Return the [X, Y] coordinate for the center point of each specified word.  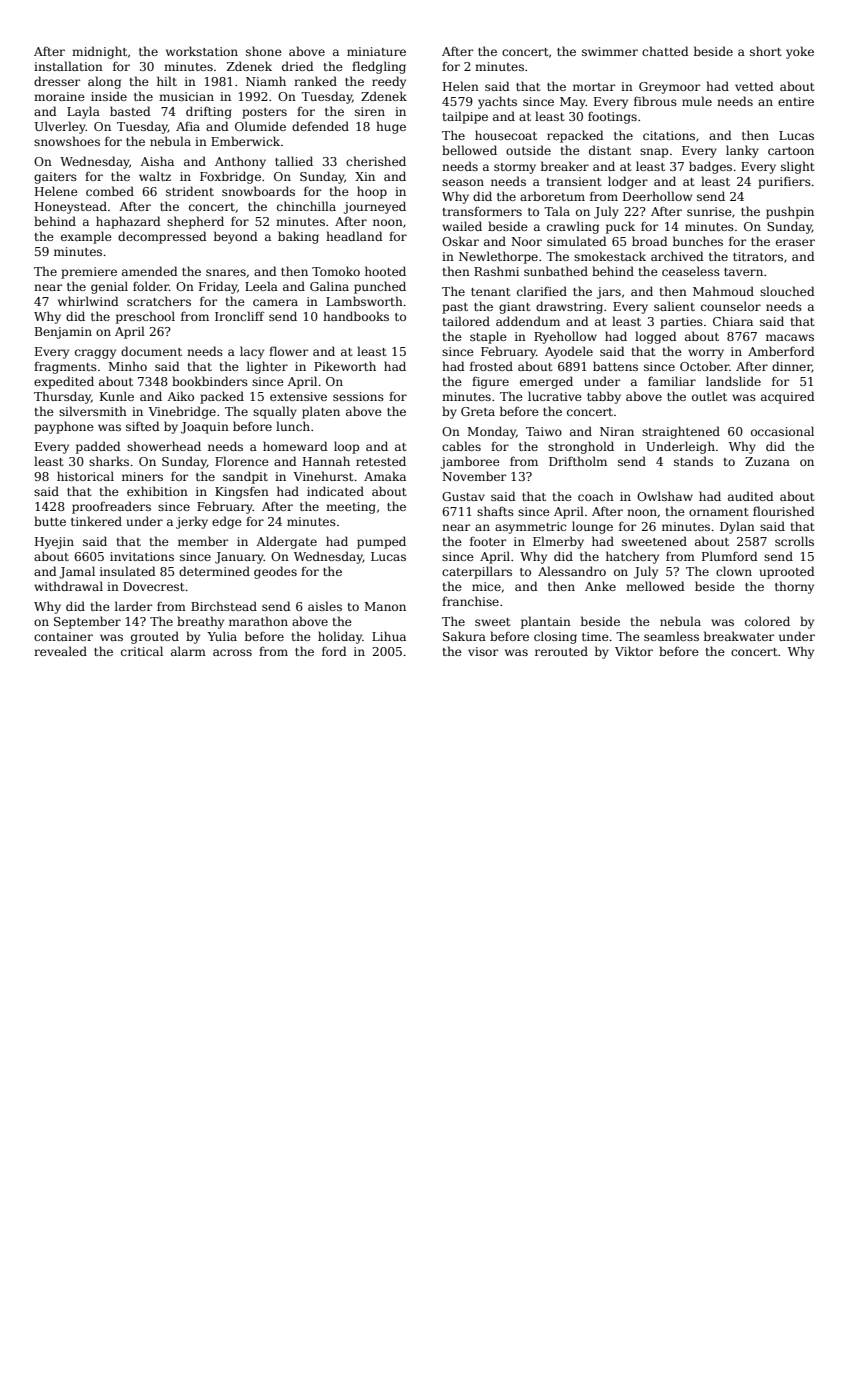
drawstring [569, 307]
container [63, 636]
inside [109, 96]
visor [483, 651]
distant [610, 150]
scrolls [794, 541]
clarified [542, 291]
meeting [351, 508]
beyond [236, 237]
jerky [192, 522]
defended [320, 126]
